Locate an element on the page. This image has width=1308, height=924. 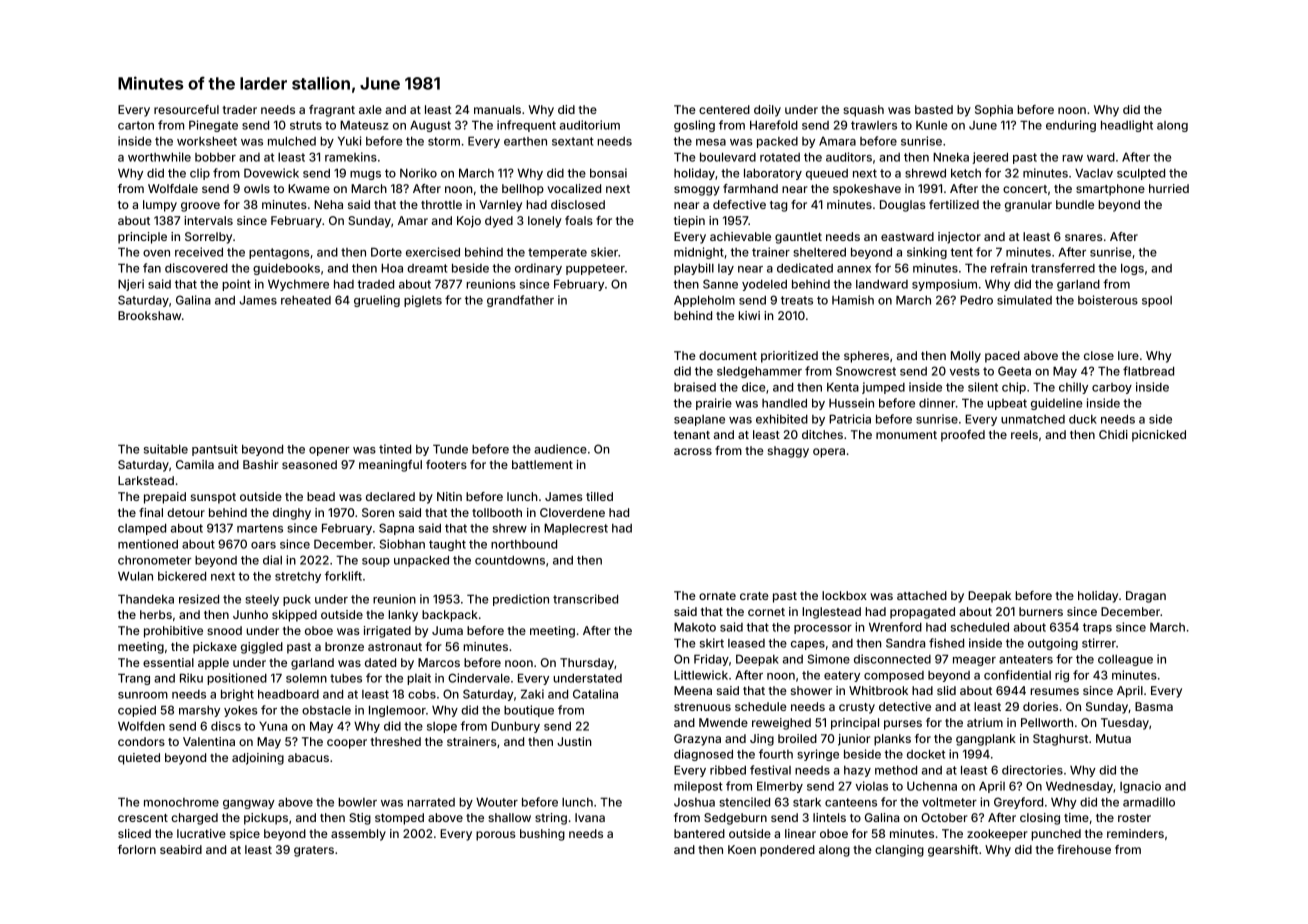
atrium is located at coordinates (985, 722).
